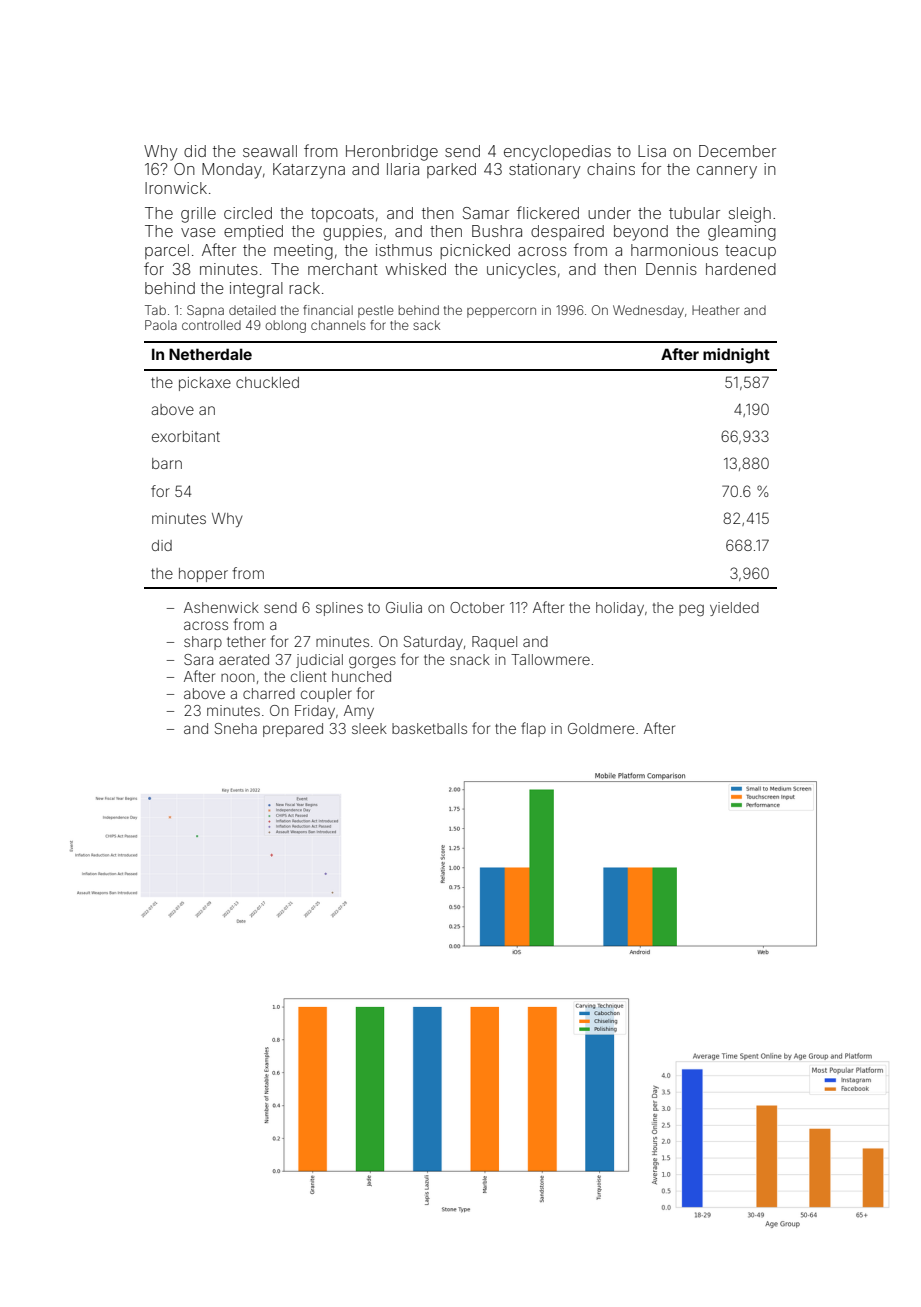  Describe the element at coordinates (248, 213) in the screenshot. I see `circled` at that location.
